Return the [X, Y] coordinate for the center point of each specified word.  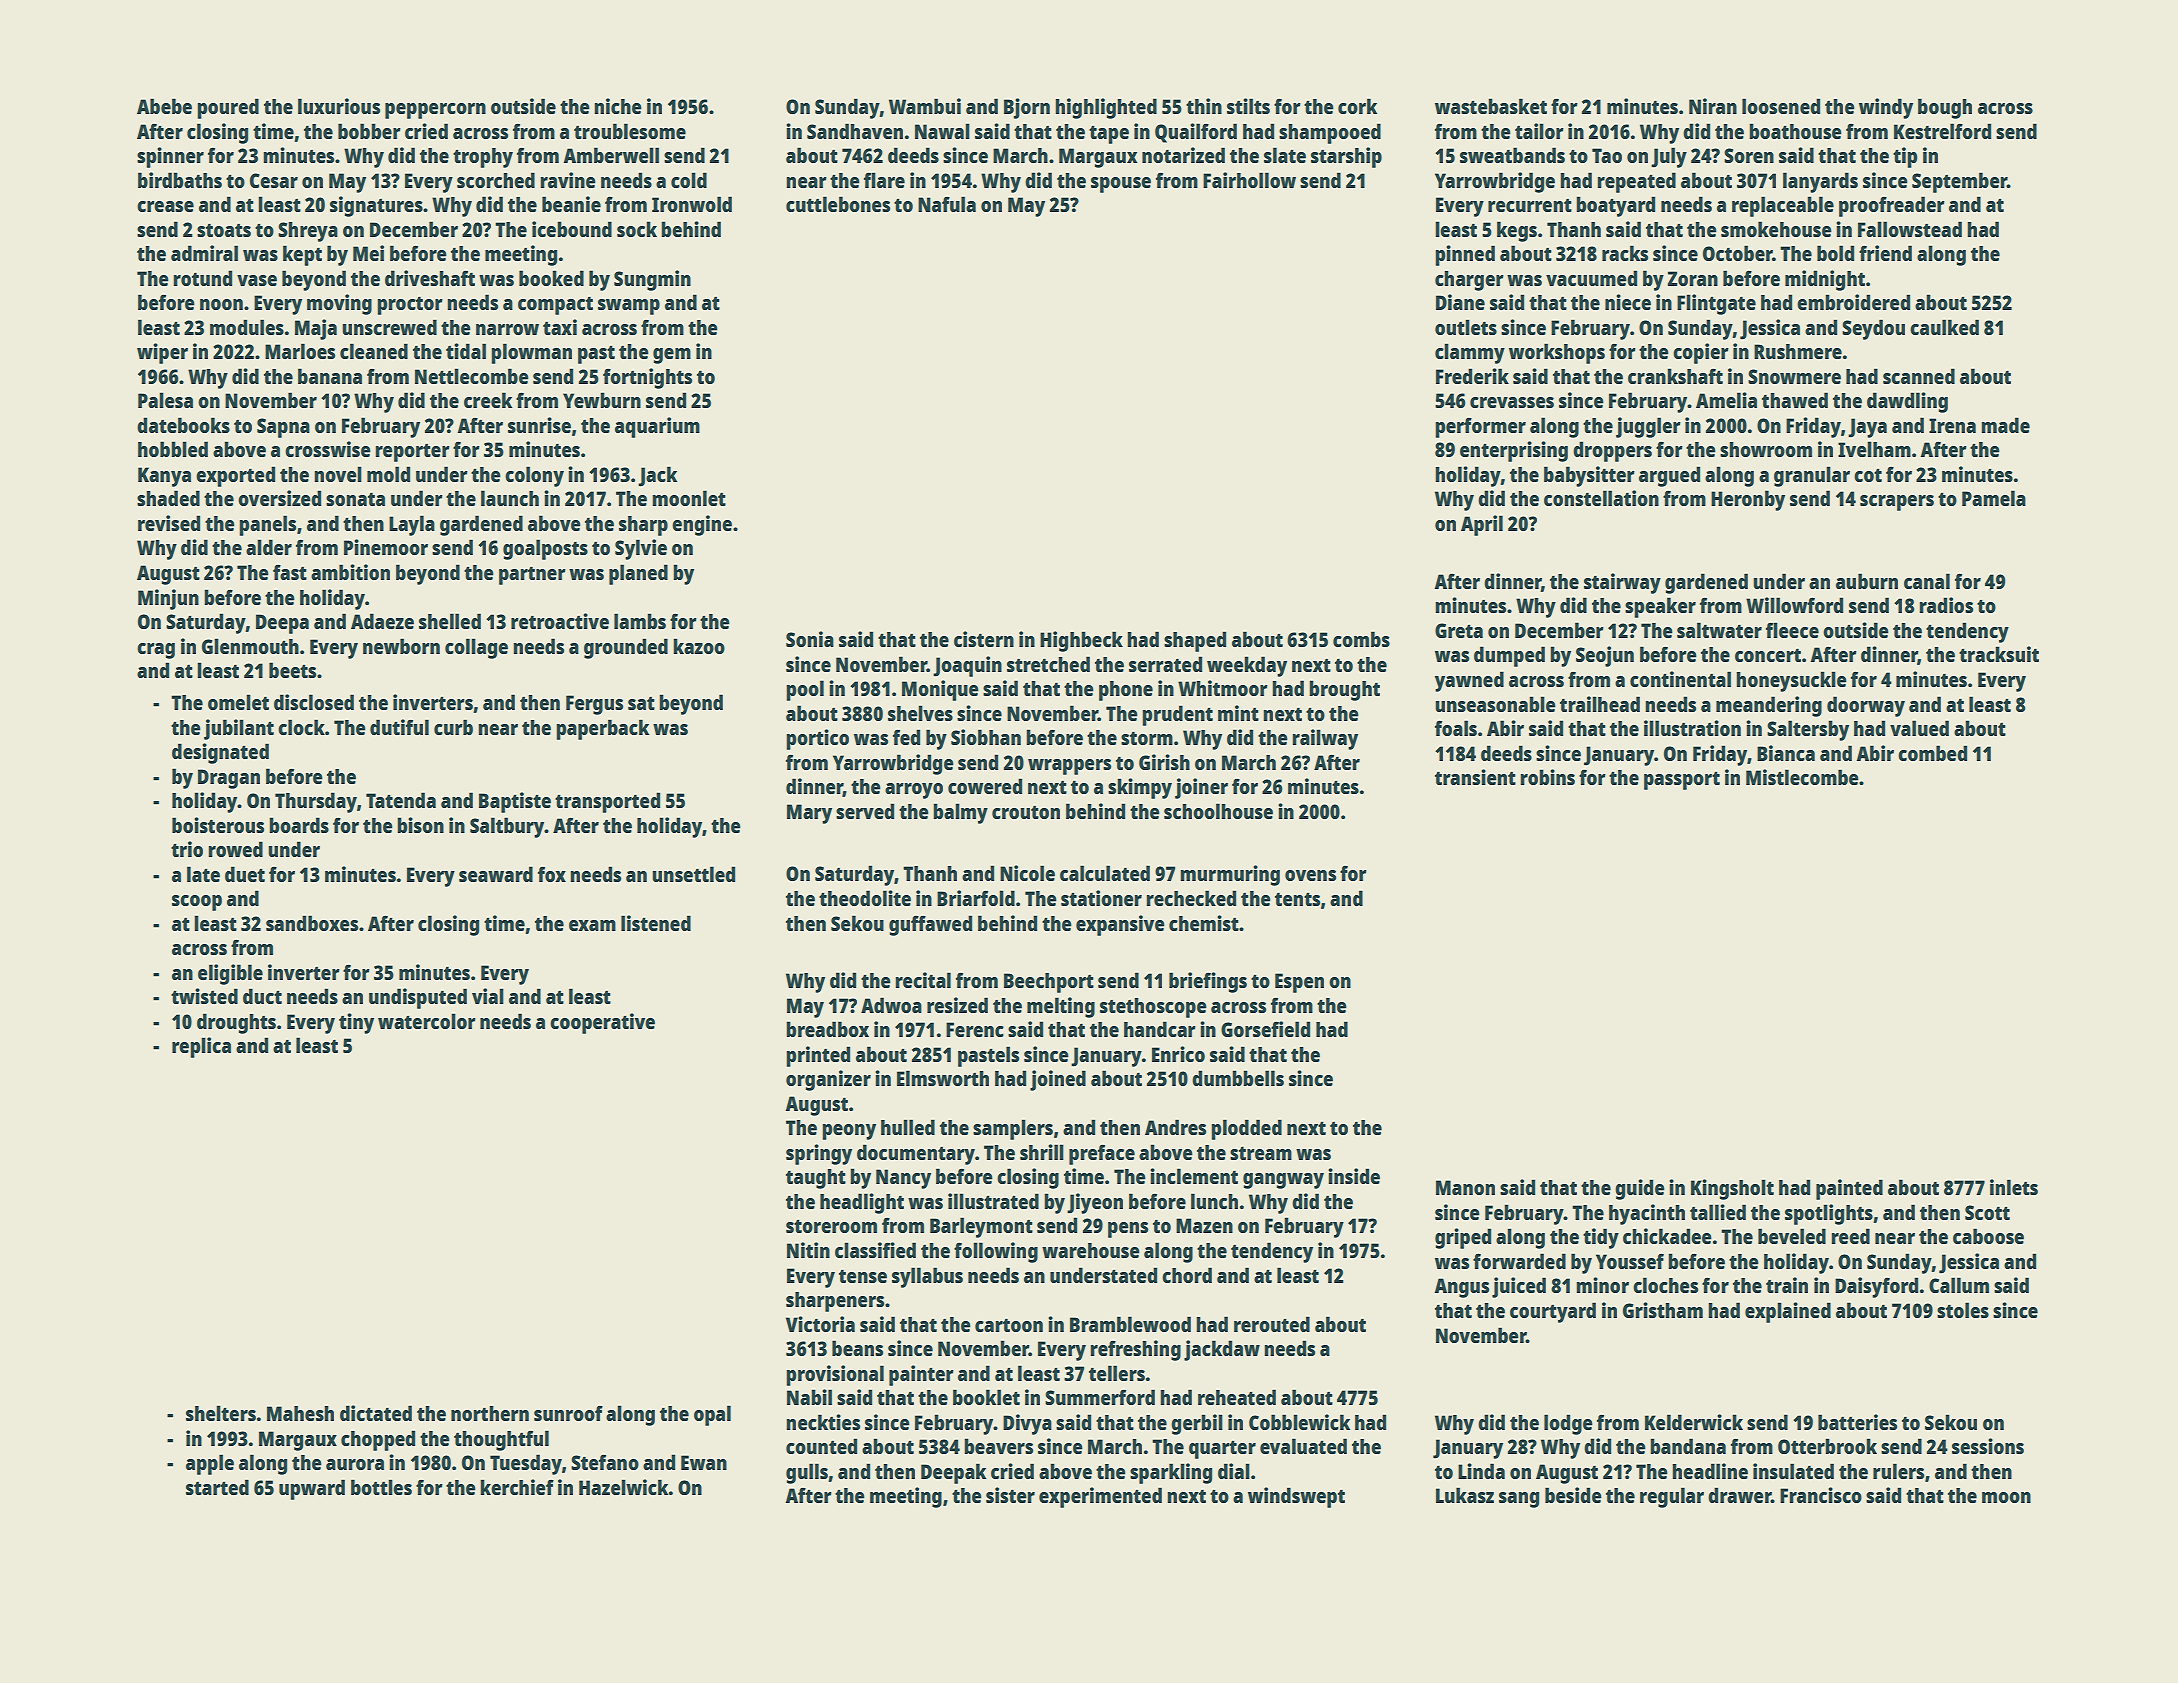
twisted [204, 996]
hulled [908, 1127]
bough [1945, 108]
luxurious [339, 106]
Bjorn [1027, 108]
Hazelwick [624, 1487]
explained [1788, 1312]
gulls [807, 1473]
